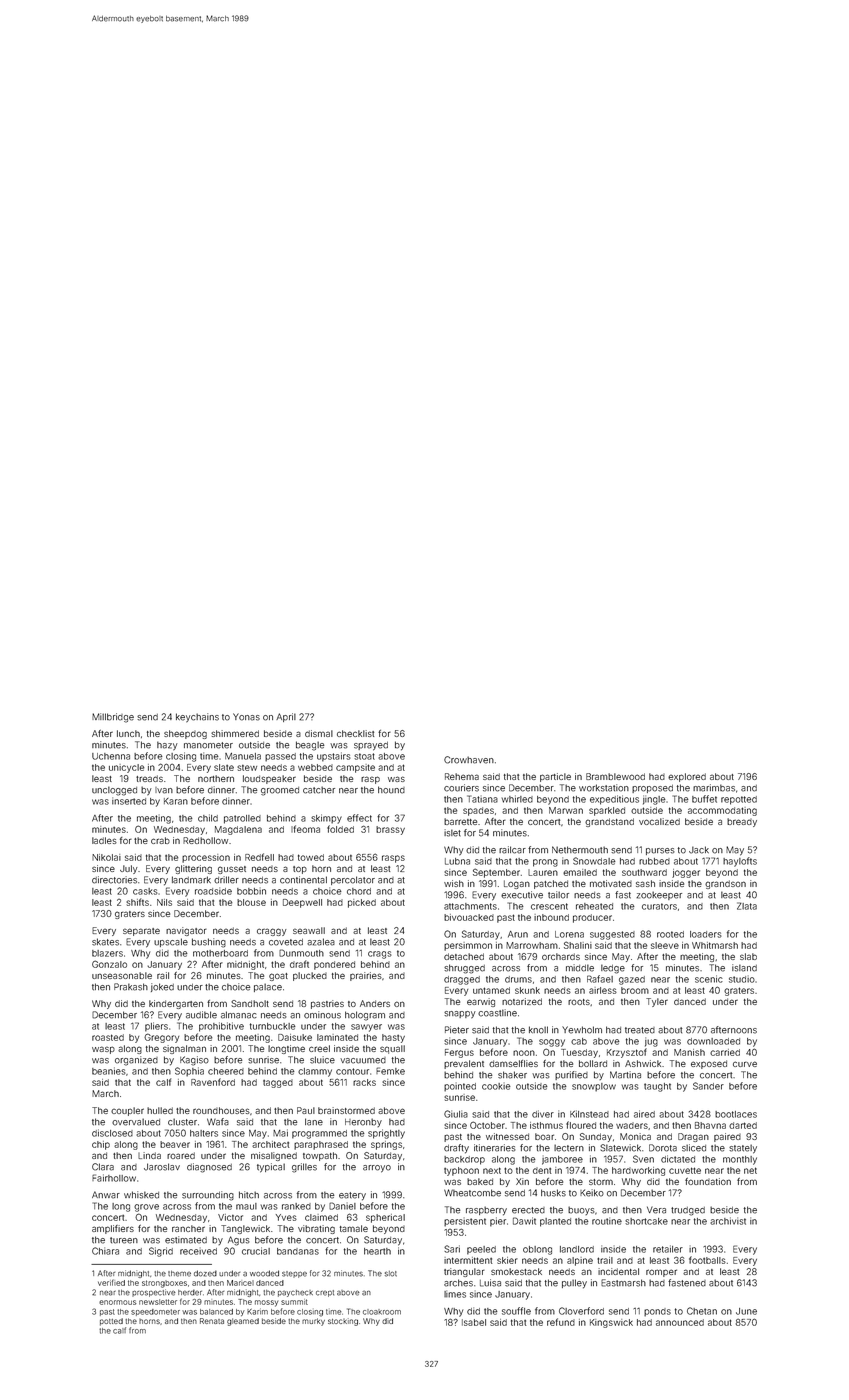 The image size is (849, 1400). I want to click on explored, so click(687, 777).
